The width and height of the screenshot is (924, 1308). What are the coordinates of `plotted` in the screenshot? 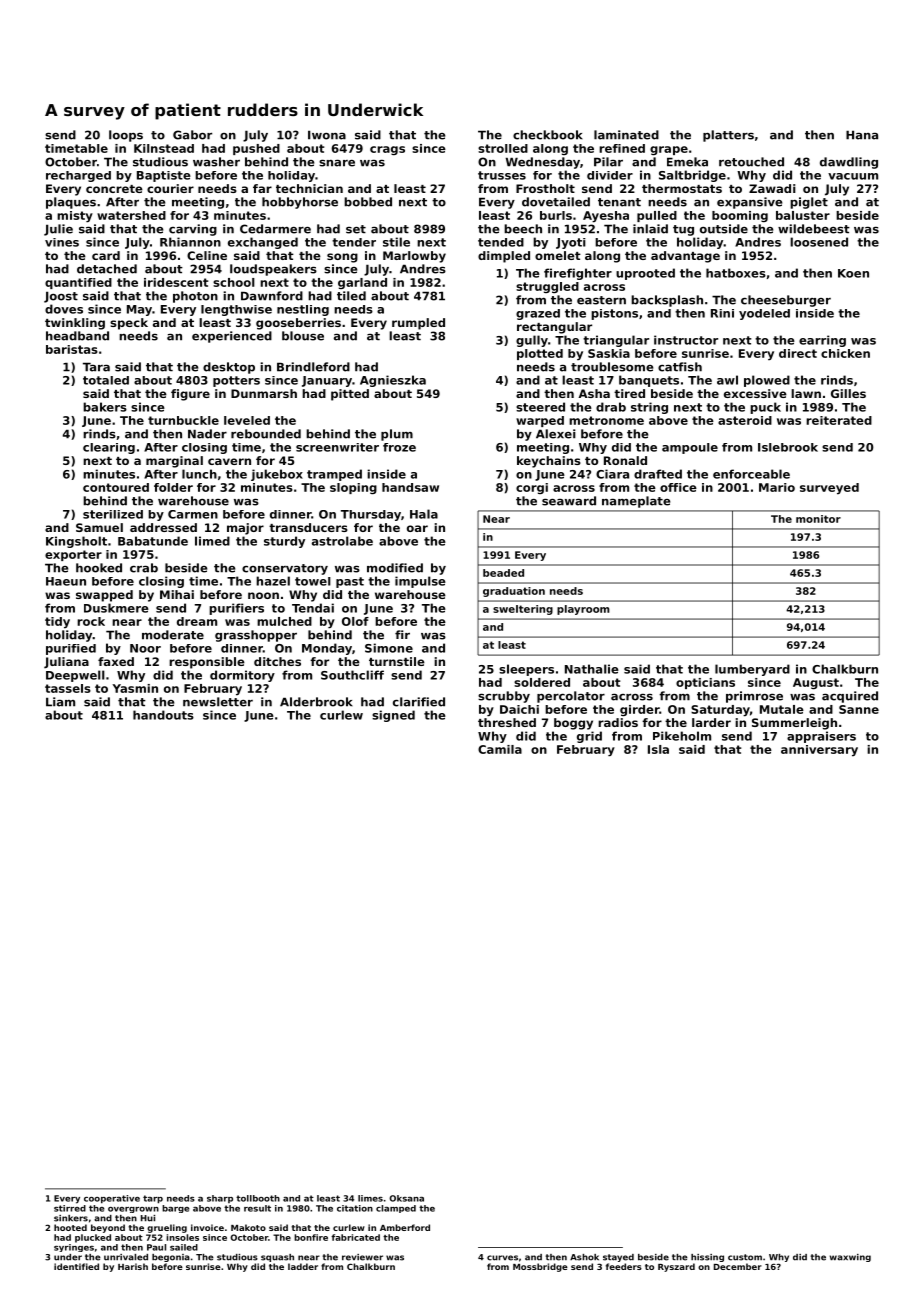 It's located at (540, 354).
